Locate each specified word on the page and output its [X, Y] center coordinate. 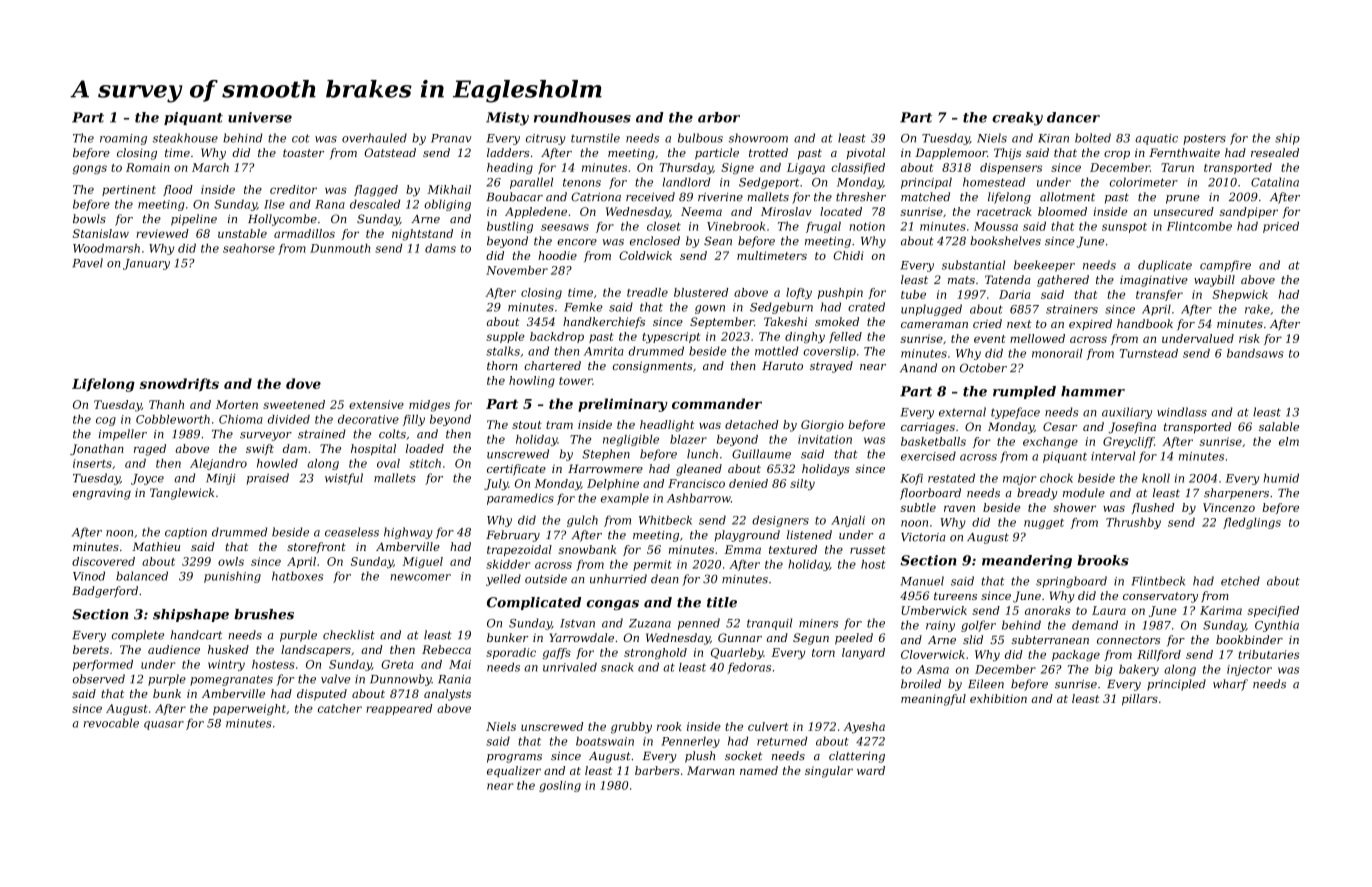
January [146, 264]
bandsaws [1255, 353]
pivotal [866, 154]
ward [871, 770]
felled [845, 337]
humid [1281, 478]
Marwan [711, 770]
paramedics [520, 499]
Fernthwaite [1184, 152]
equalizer [514, 772]
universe [260, 117]
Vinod [89, 576]
